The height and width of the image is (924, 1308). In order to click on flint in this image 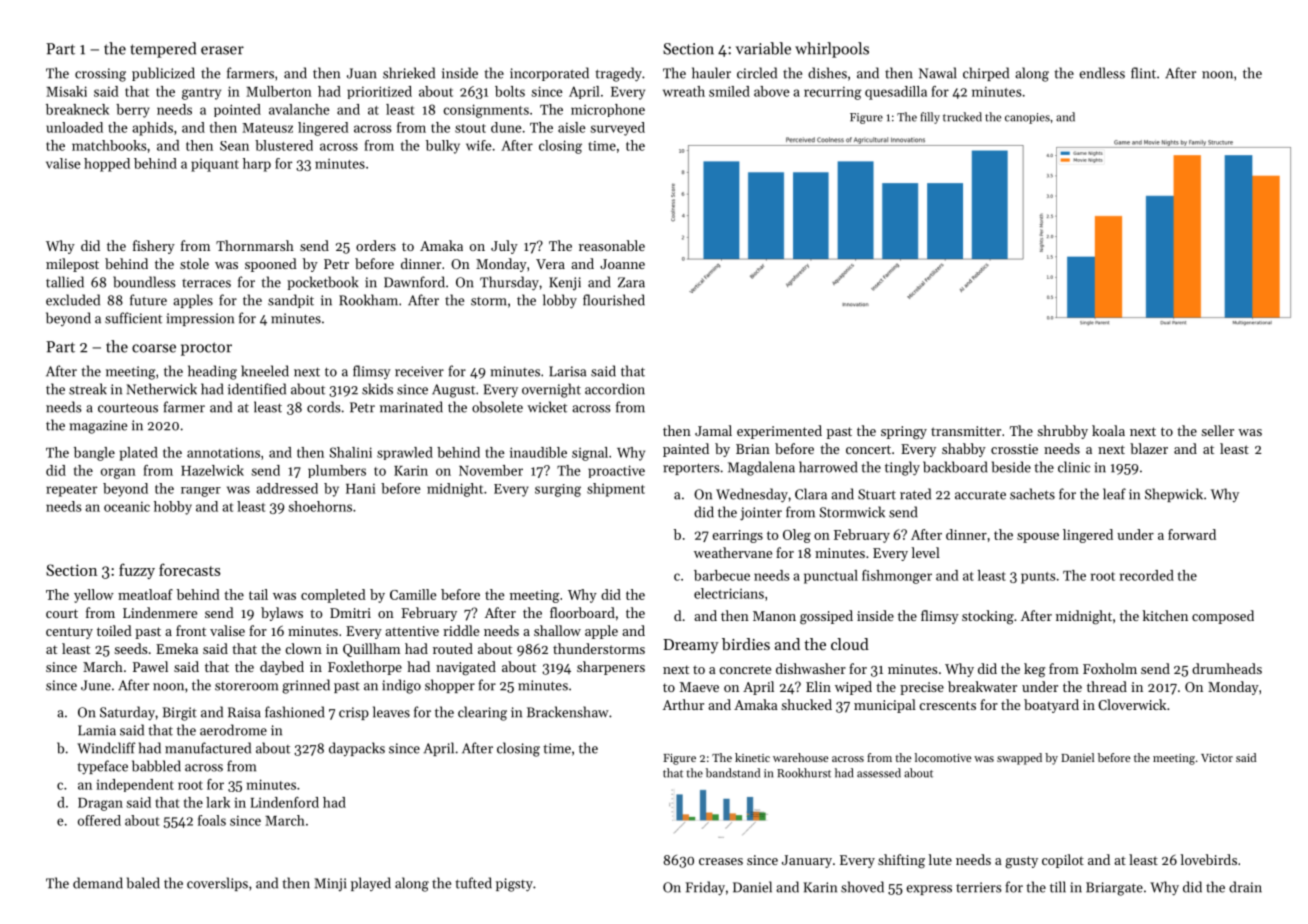, I will do `click(1143, 73)`.
